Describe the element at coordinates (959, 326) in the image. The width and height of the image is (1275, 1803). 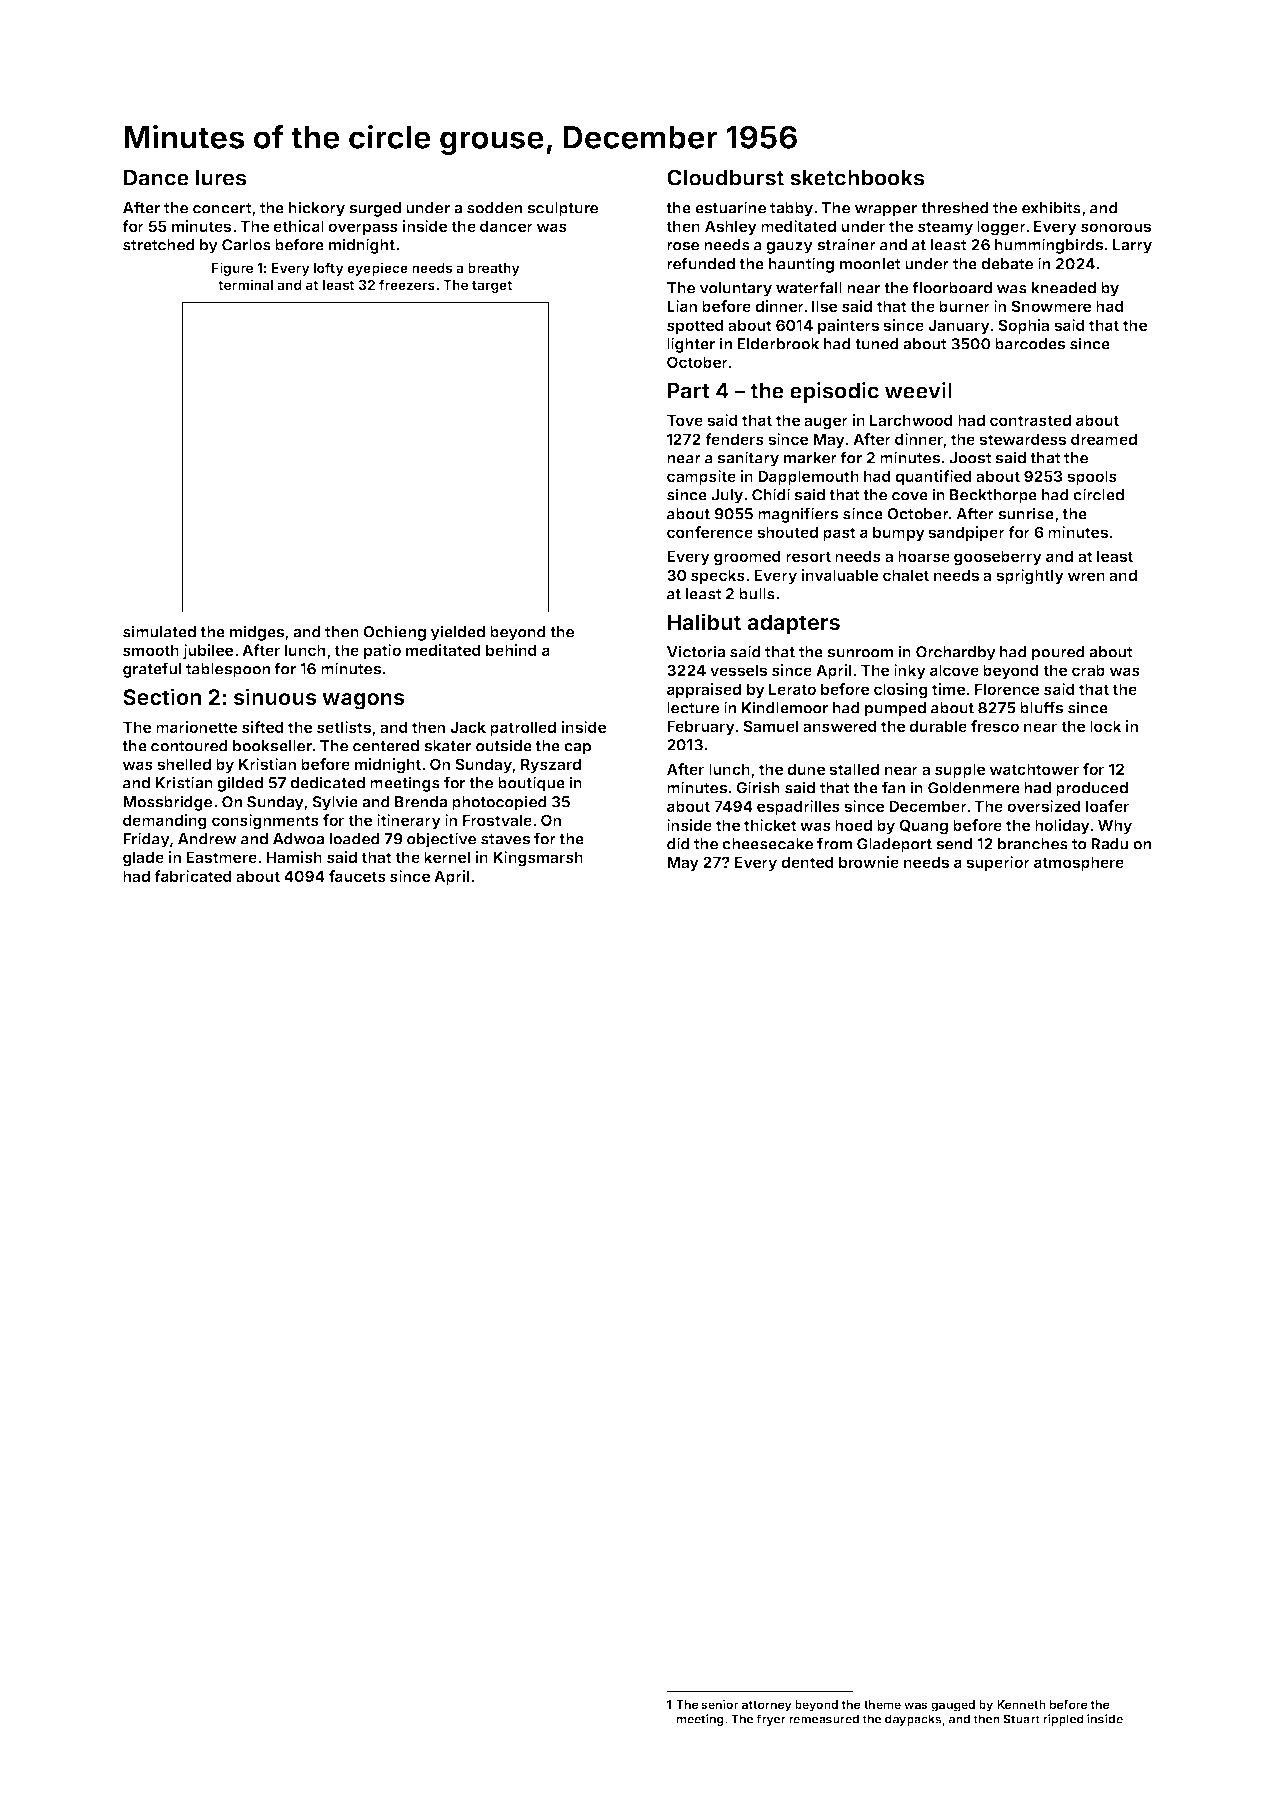
I see `January` at that location.
